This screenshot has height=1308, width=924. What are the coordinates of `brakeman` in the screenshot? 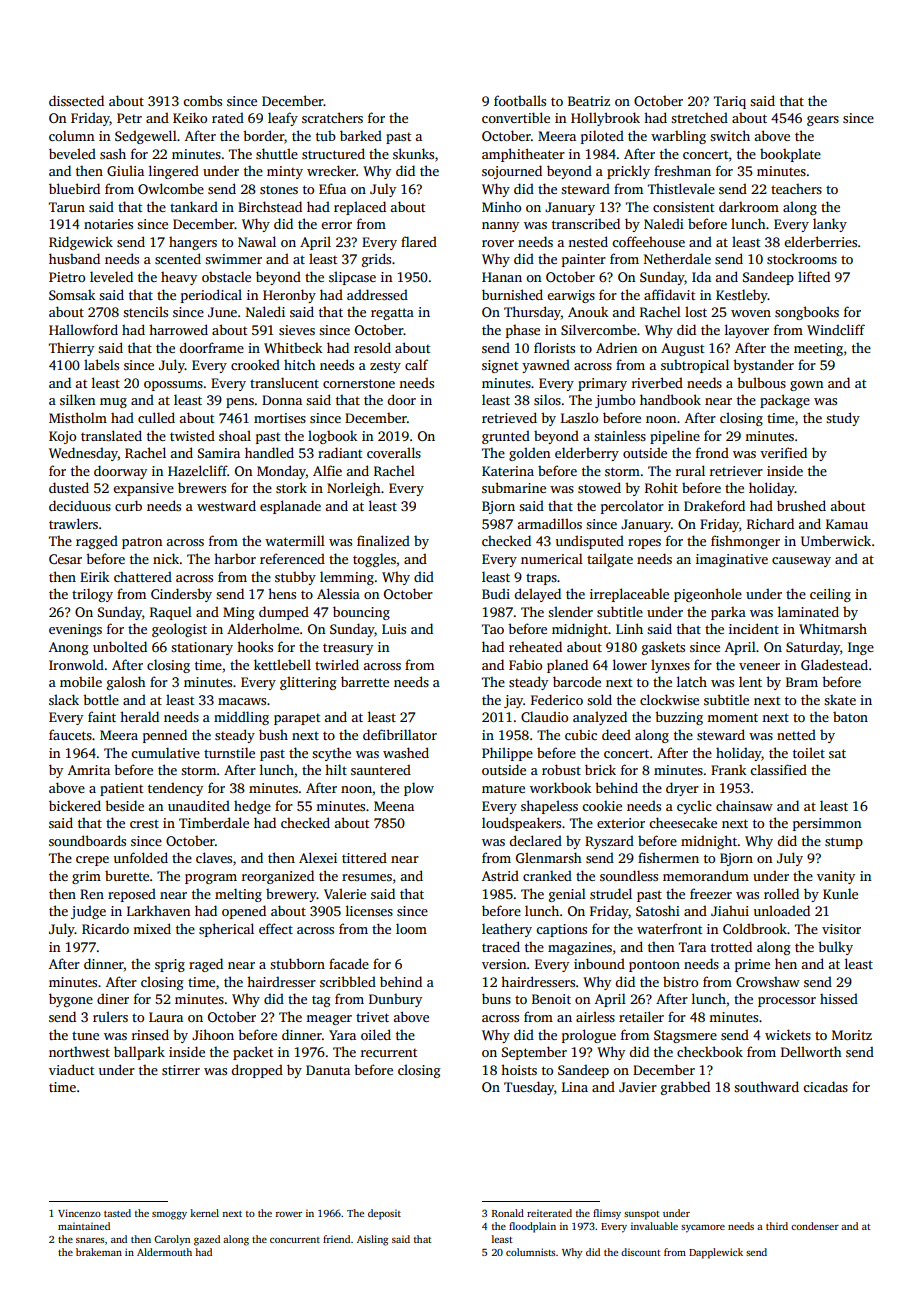 It's located at (99, 1252).
